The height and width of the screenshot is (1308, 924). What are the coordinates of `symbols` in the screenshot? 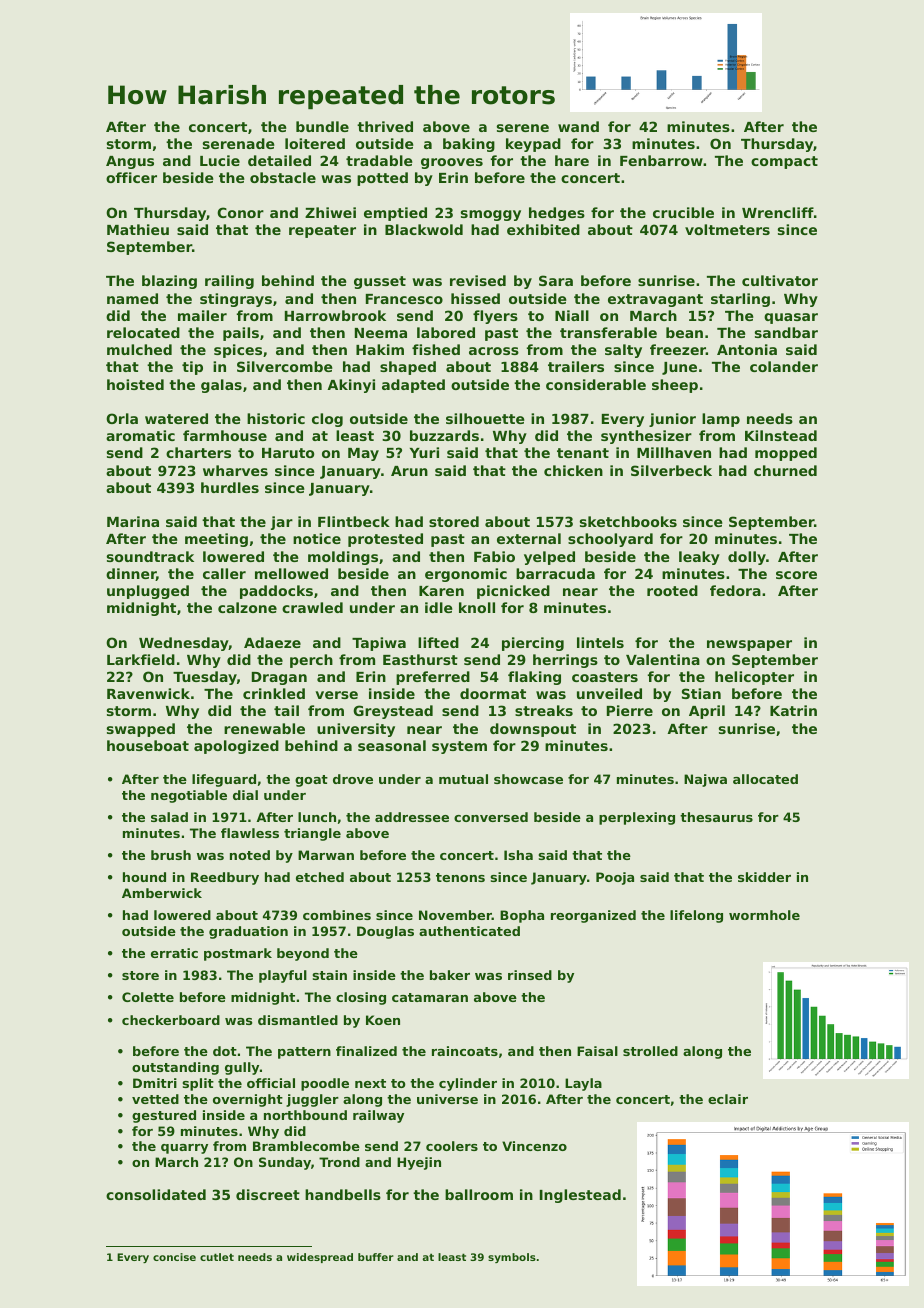 It's located at (512, 1258).
